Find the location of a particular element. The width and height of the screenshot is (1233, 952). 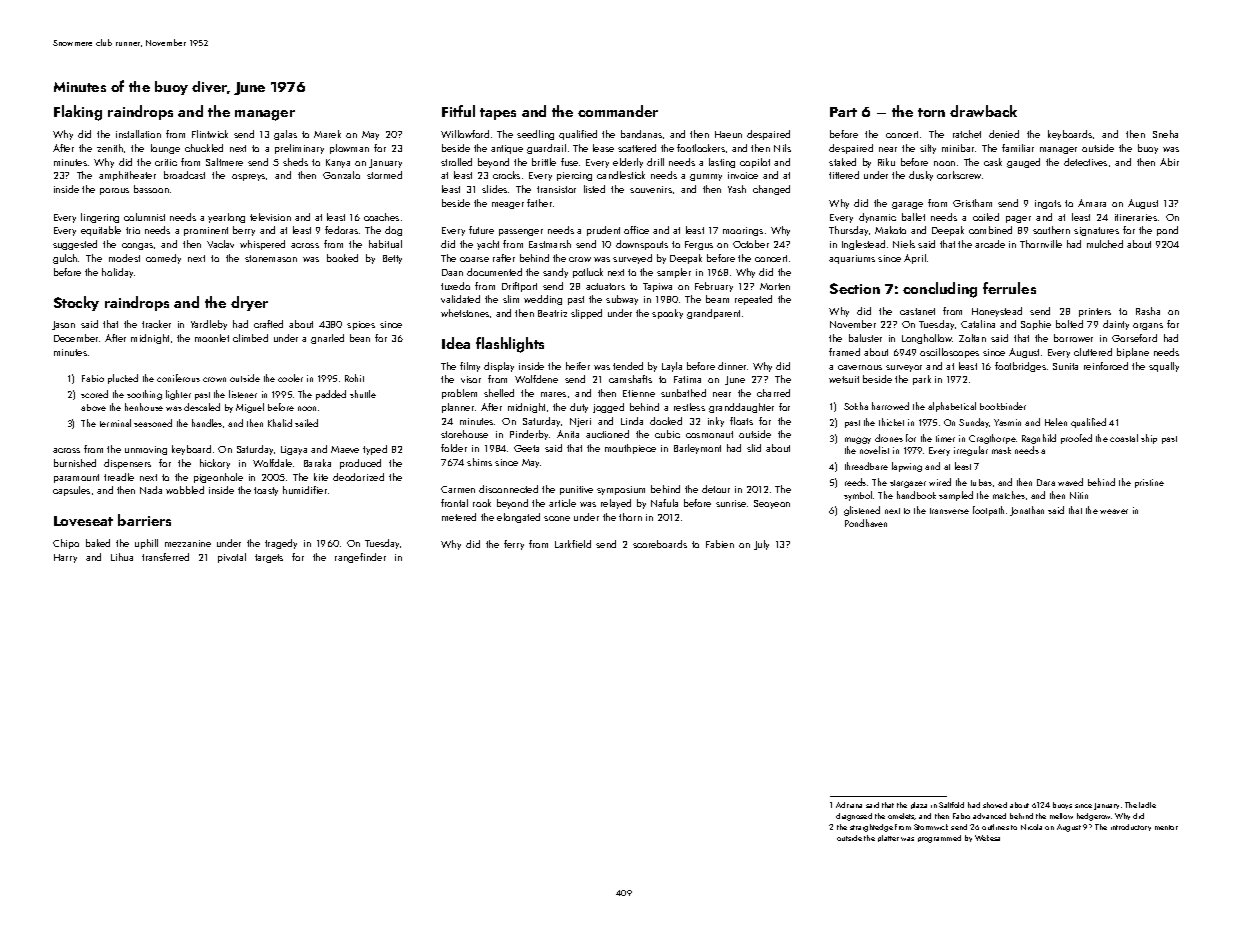

Harry is located at coordinates (65, 558).
